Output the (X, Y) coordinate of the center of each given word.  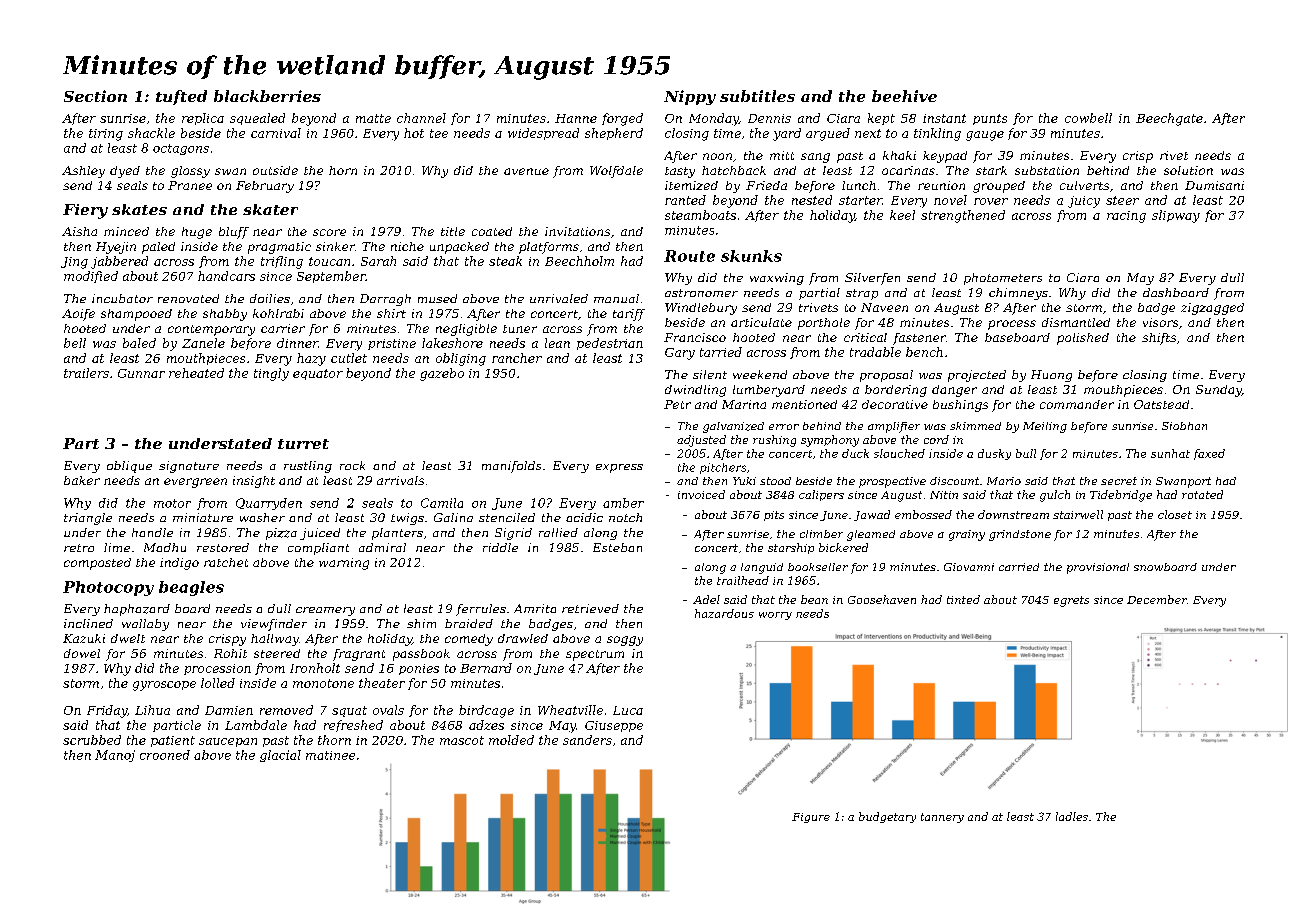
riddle (500, 547)
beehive (904, 96)
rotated (1202, 494)
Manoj (115, 756)
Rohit (230, 653)
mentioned (804, 404)
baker (82, 480)
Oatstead (1161, 404)
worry (775, 616)
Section (95, 96)
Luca (628, 710)
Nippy (690, 97)
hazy (311, 359)
